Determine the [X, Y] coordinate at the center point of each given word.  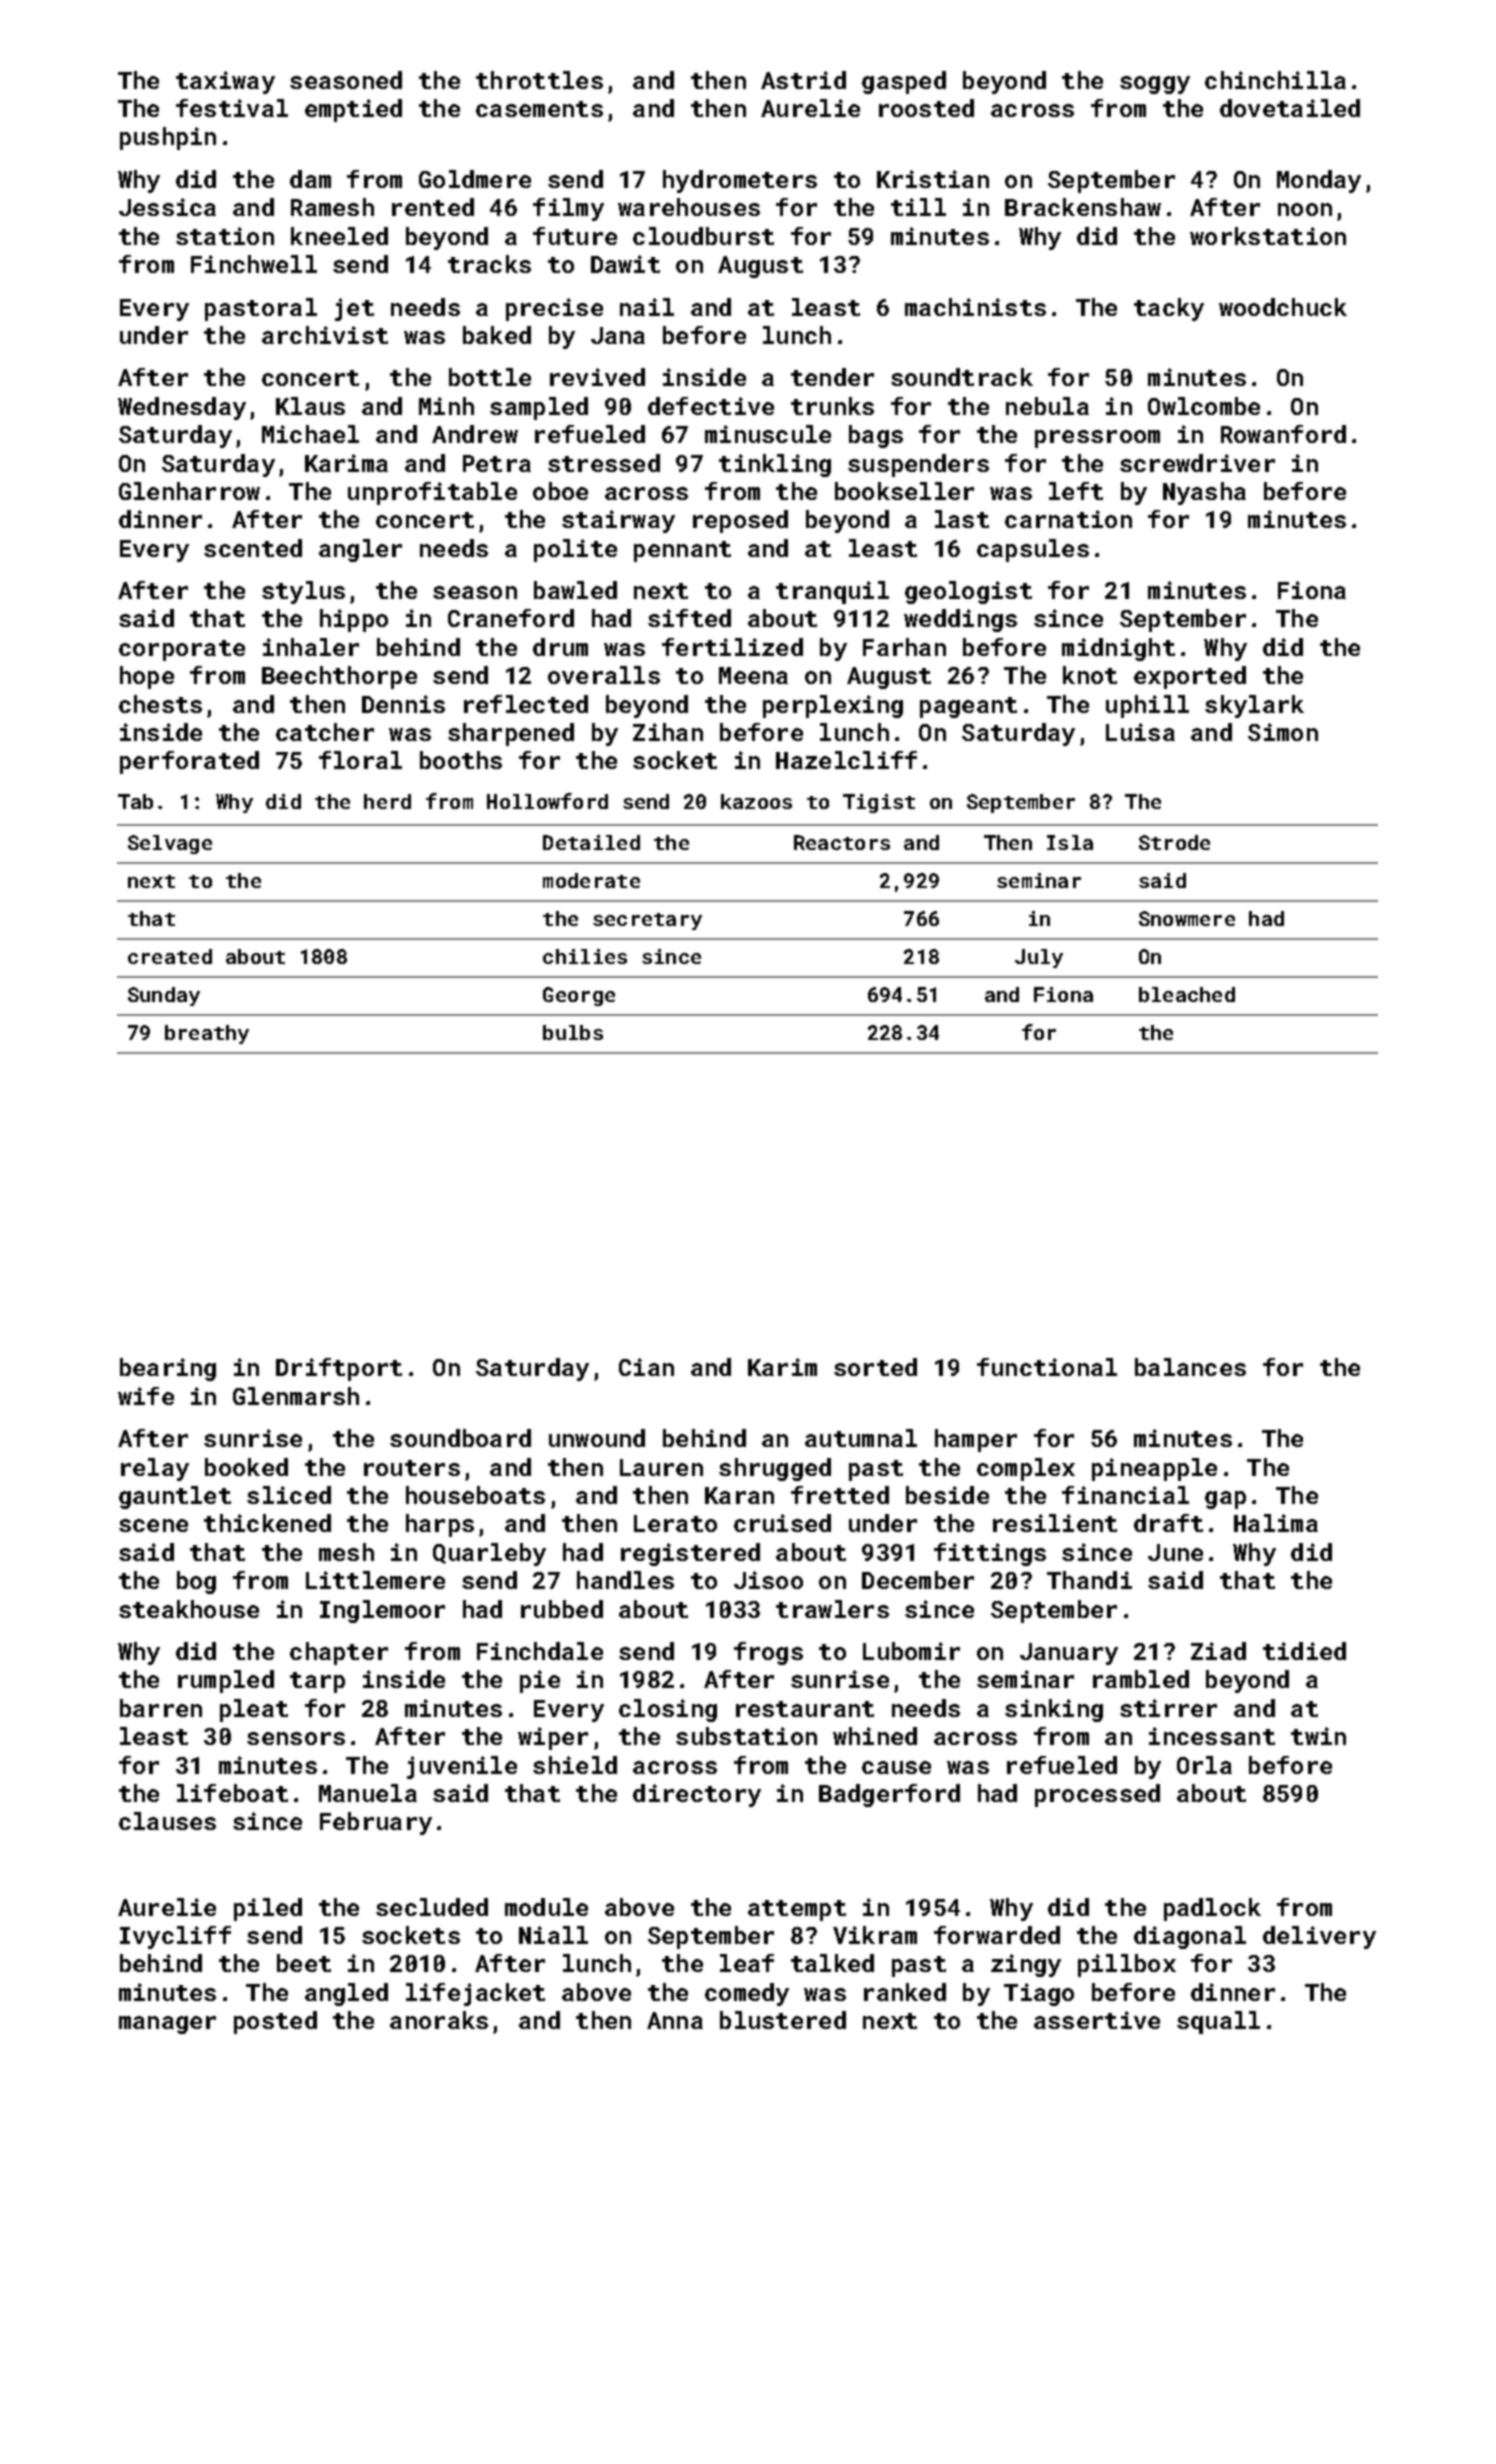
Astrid [803, 80]
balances [1190, 1367]
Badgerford [889, 1795]
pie [540, 1681]
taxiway [225, 82]
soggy [1155, 85]
